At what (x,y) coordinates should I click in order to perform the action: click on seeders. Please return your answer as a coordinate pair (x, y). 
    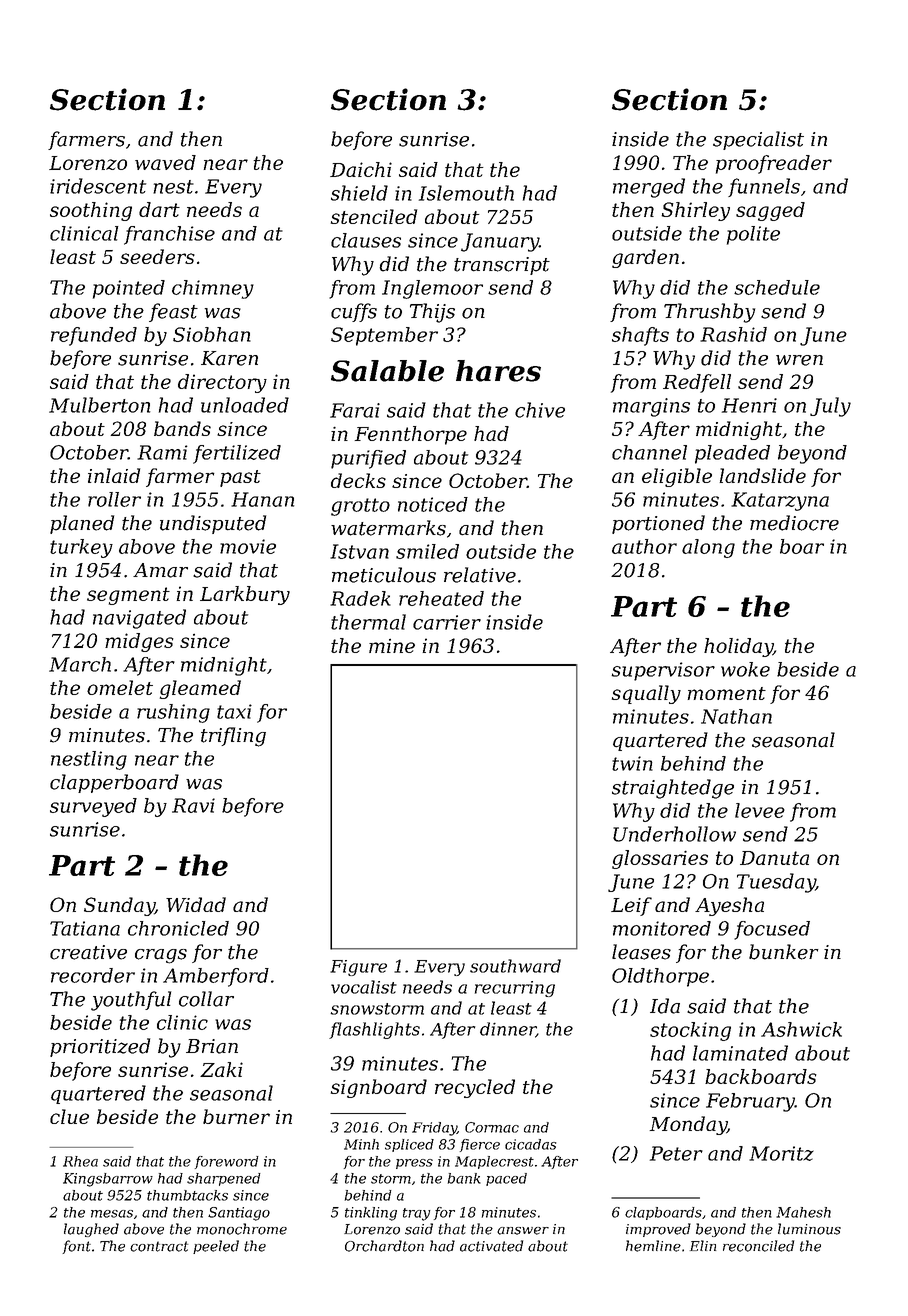
    Looking at the image, I should click on (157, 256).
